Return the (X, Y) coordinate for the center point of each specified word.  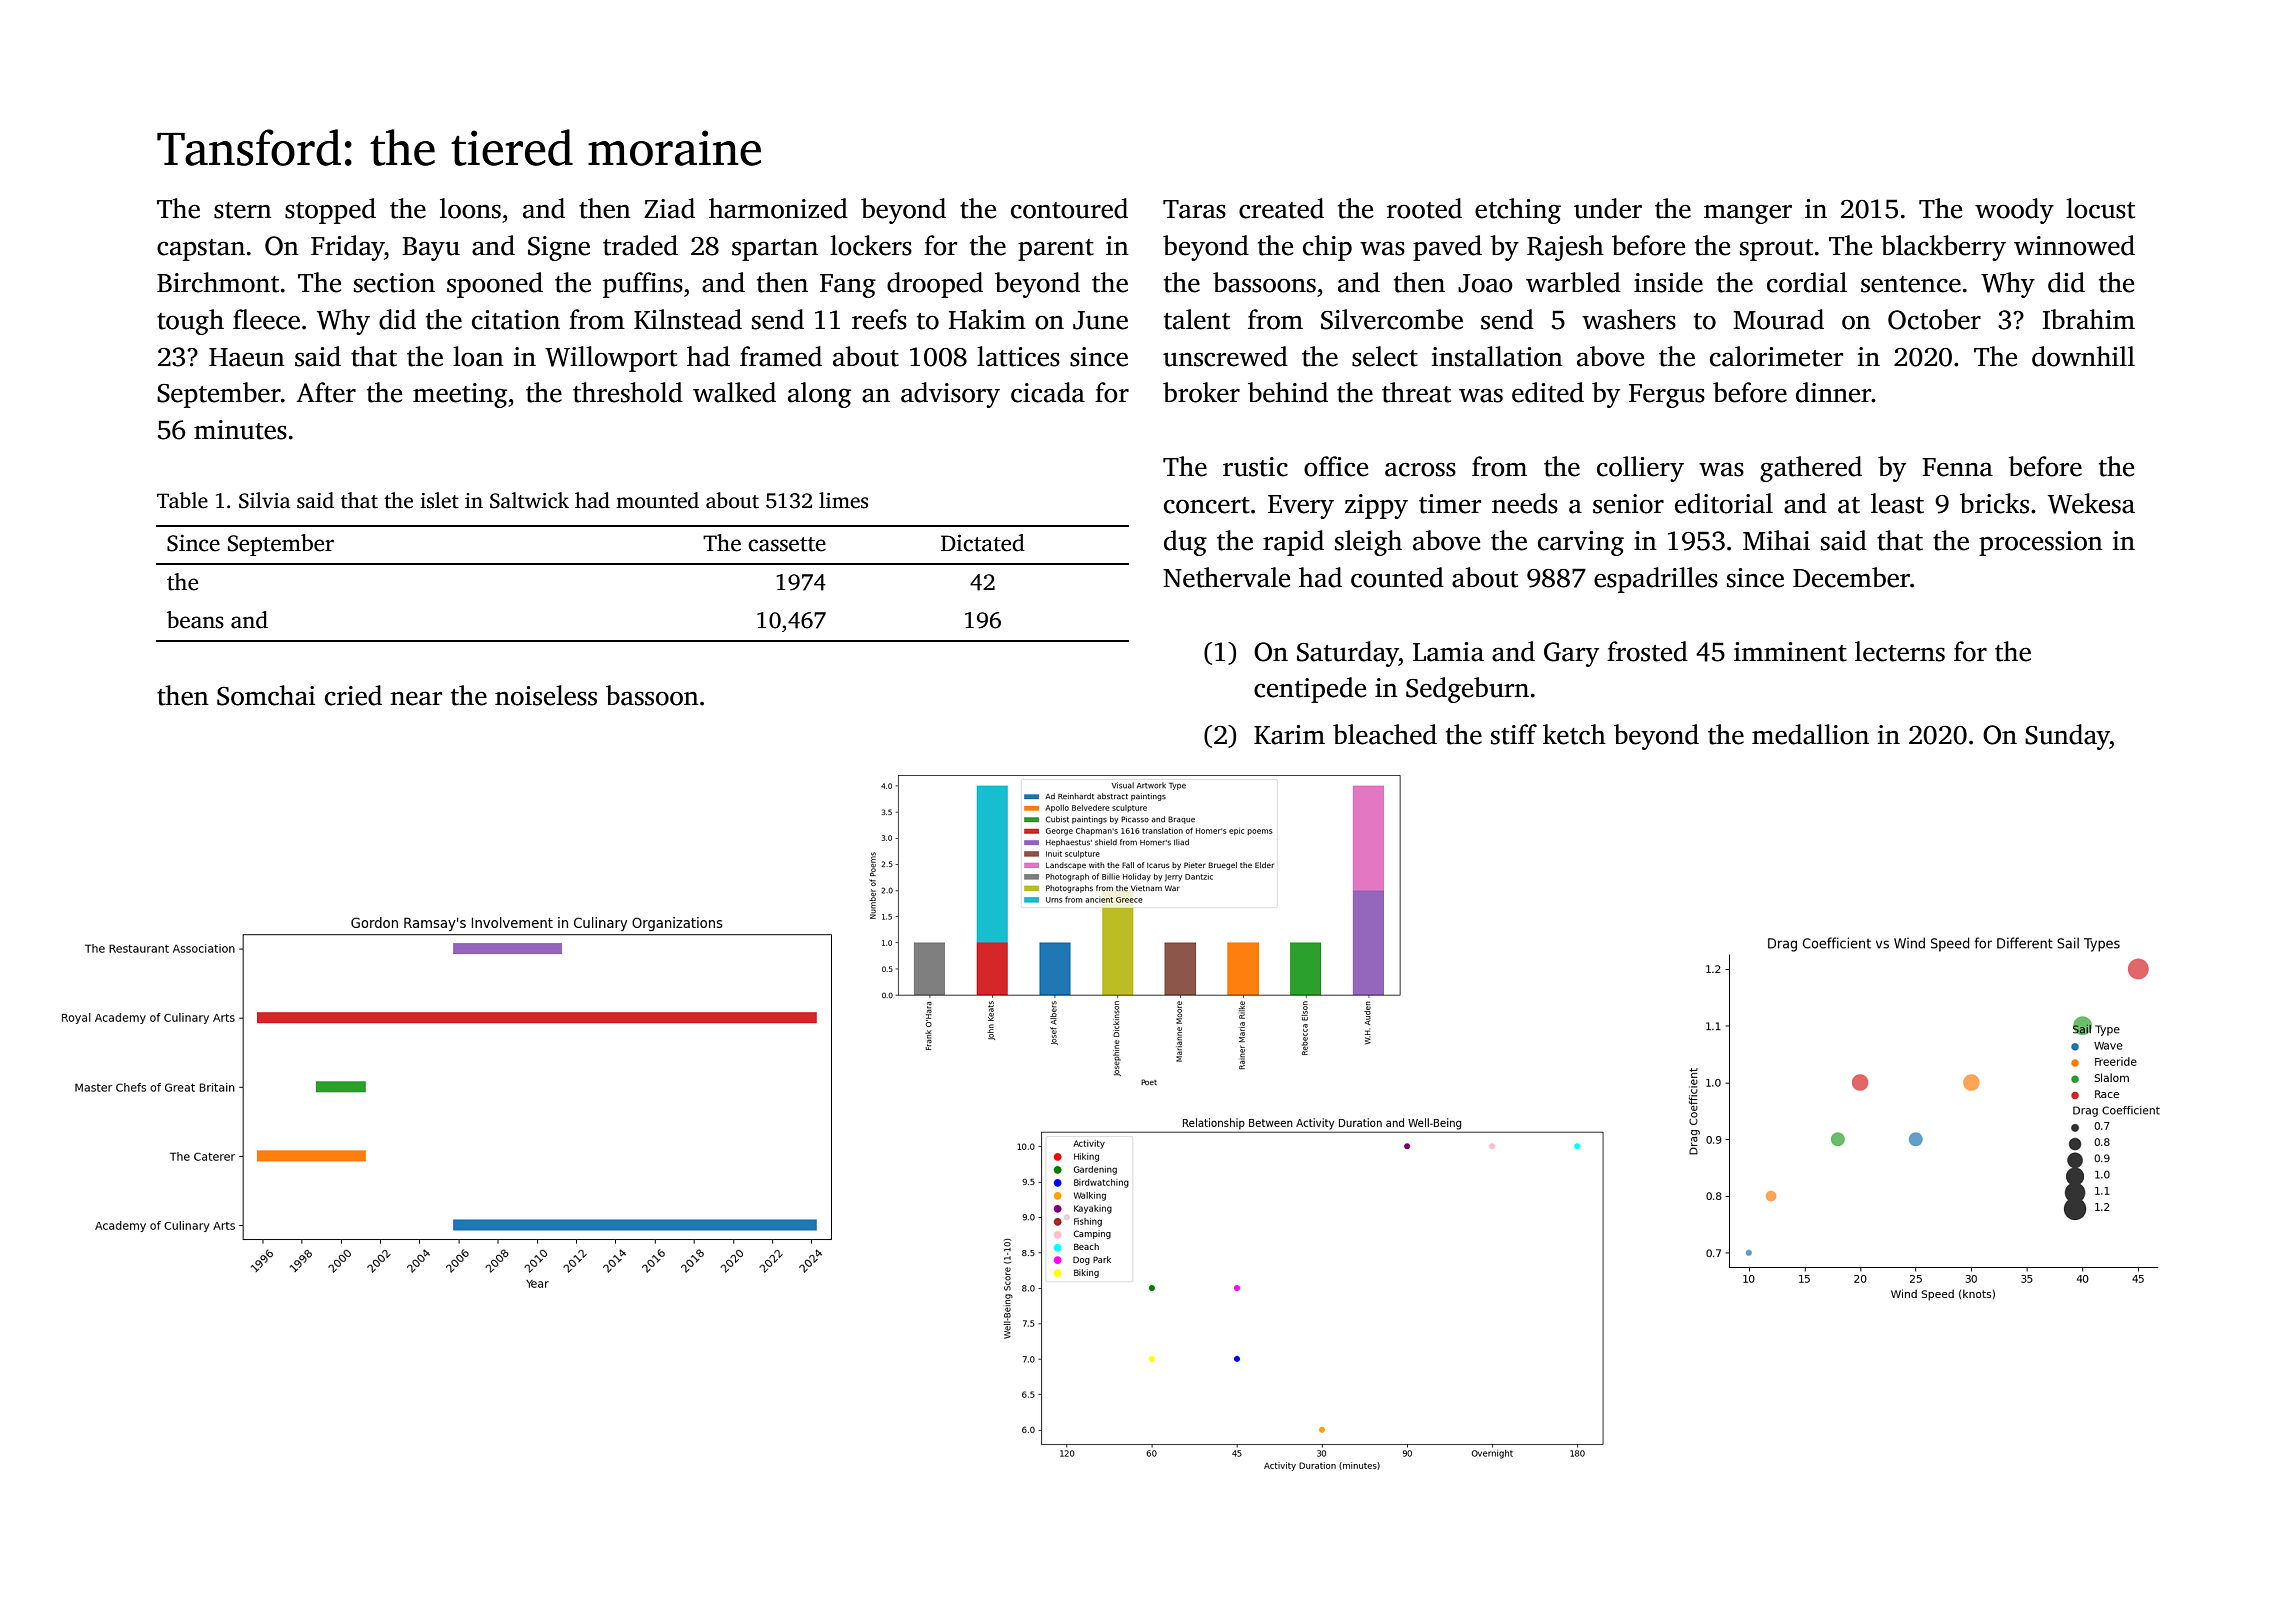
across (1420, 469)
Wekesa (2091, 503)
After (326, 392)
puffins (643, 285)
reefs (879, 319)
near (416, 698)
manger (1748, 214)
